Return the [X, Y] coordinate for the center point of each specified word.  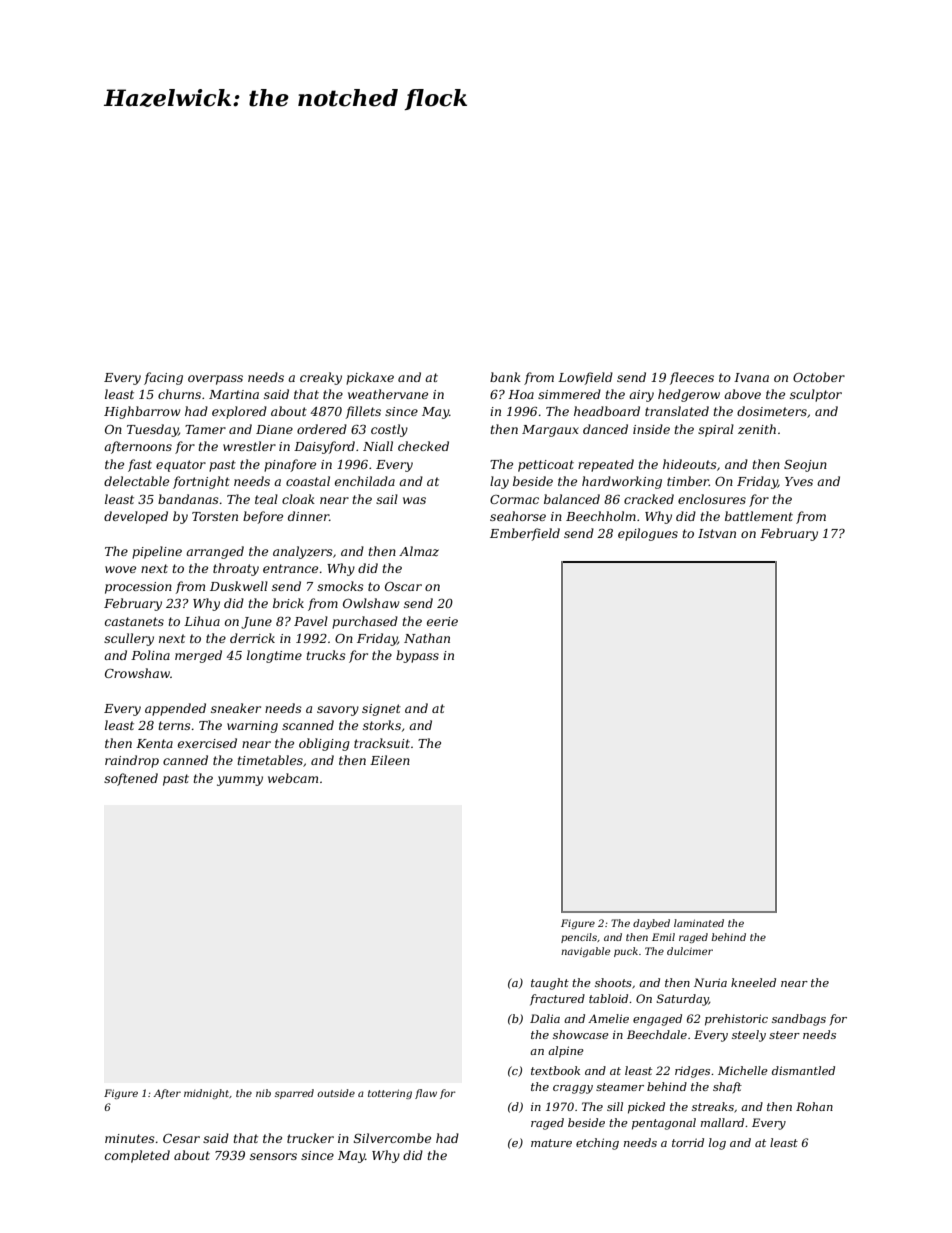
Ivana [751, 377]
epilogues [648, 534]
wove [120, 569]
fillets [363, 412]
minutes [130, 1138]
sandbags [799, 1020]
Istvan [717, 533]
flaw [426, 1094]
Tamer [205, 429]
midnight [206, 1094]
